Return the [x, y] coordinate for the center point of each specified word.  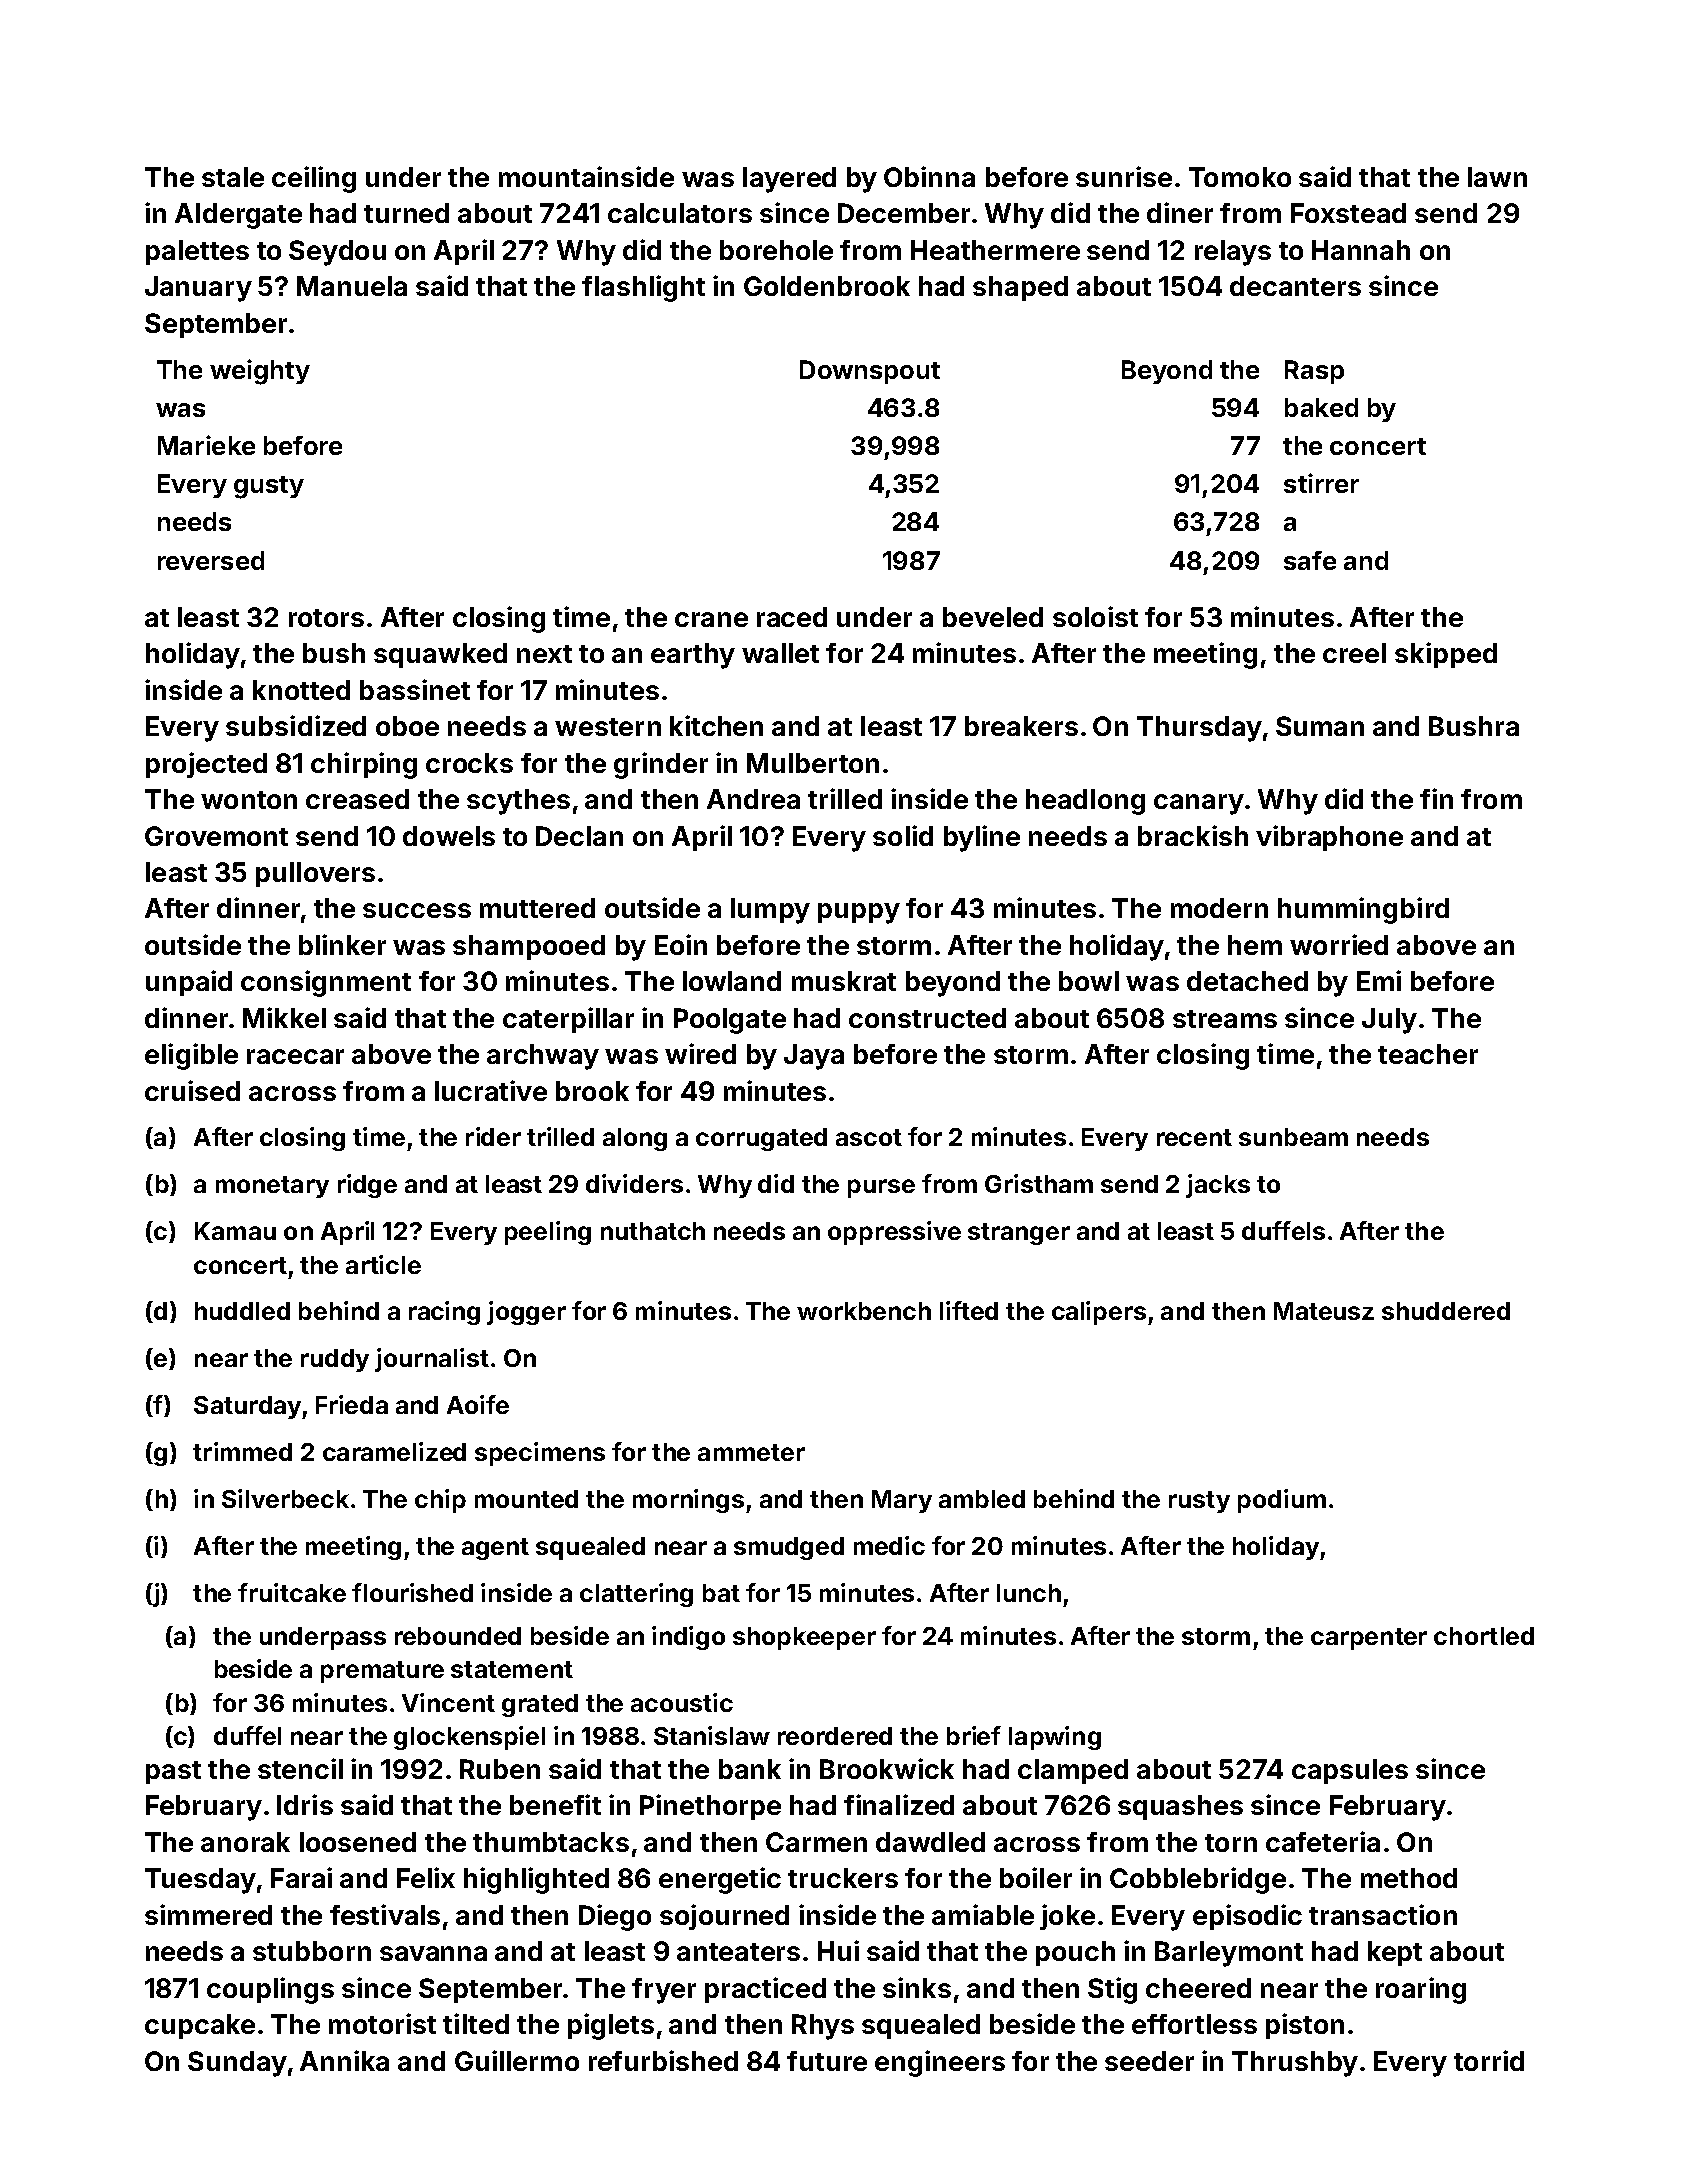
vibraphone [1329, 838]
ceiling [314, 179]
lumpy [770, 911]
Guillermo [517, 2060]
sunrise [1124, 176]
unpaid [189, 983]
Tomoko [1240, 177]
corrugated [761, 1139]
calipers [1099, 1313]
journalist [432, 1360]
